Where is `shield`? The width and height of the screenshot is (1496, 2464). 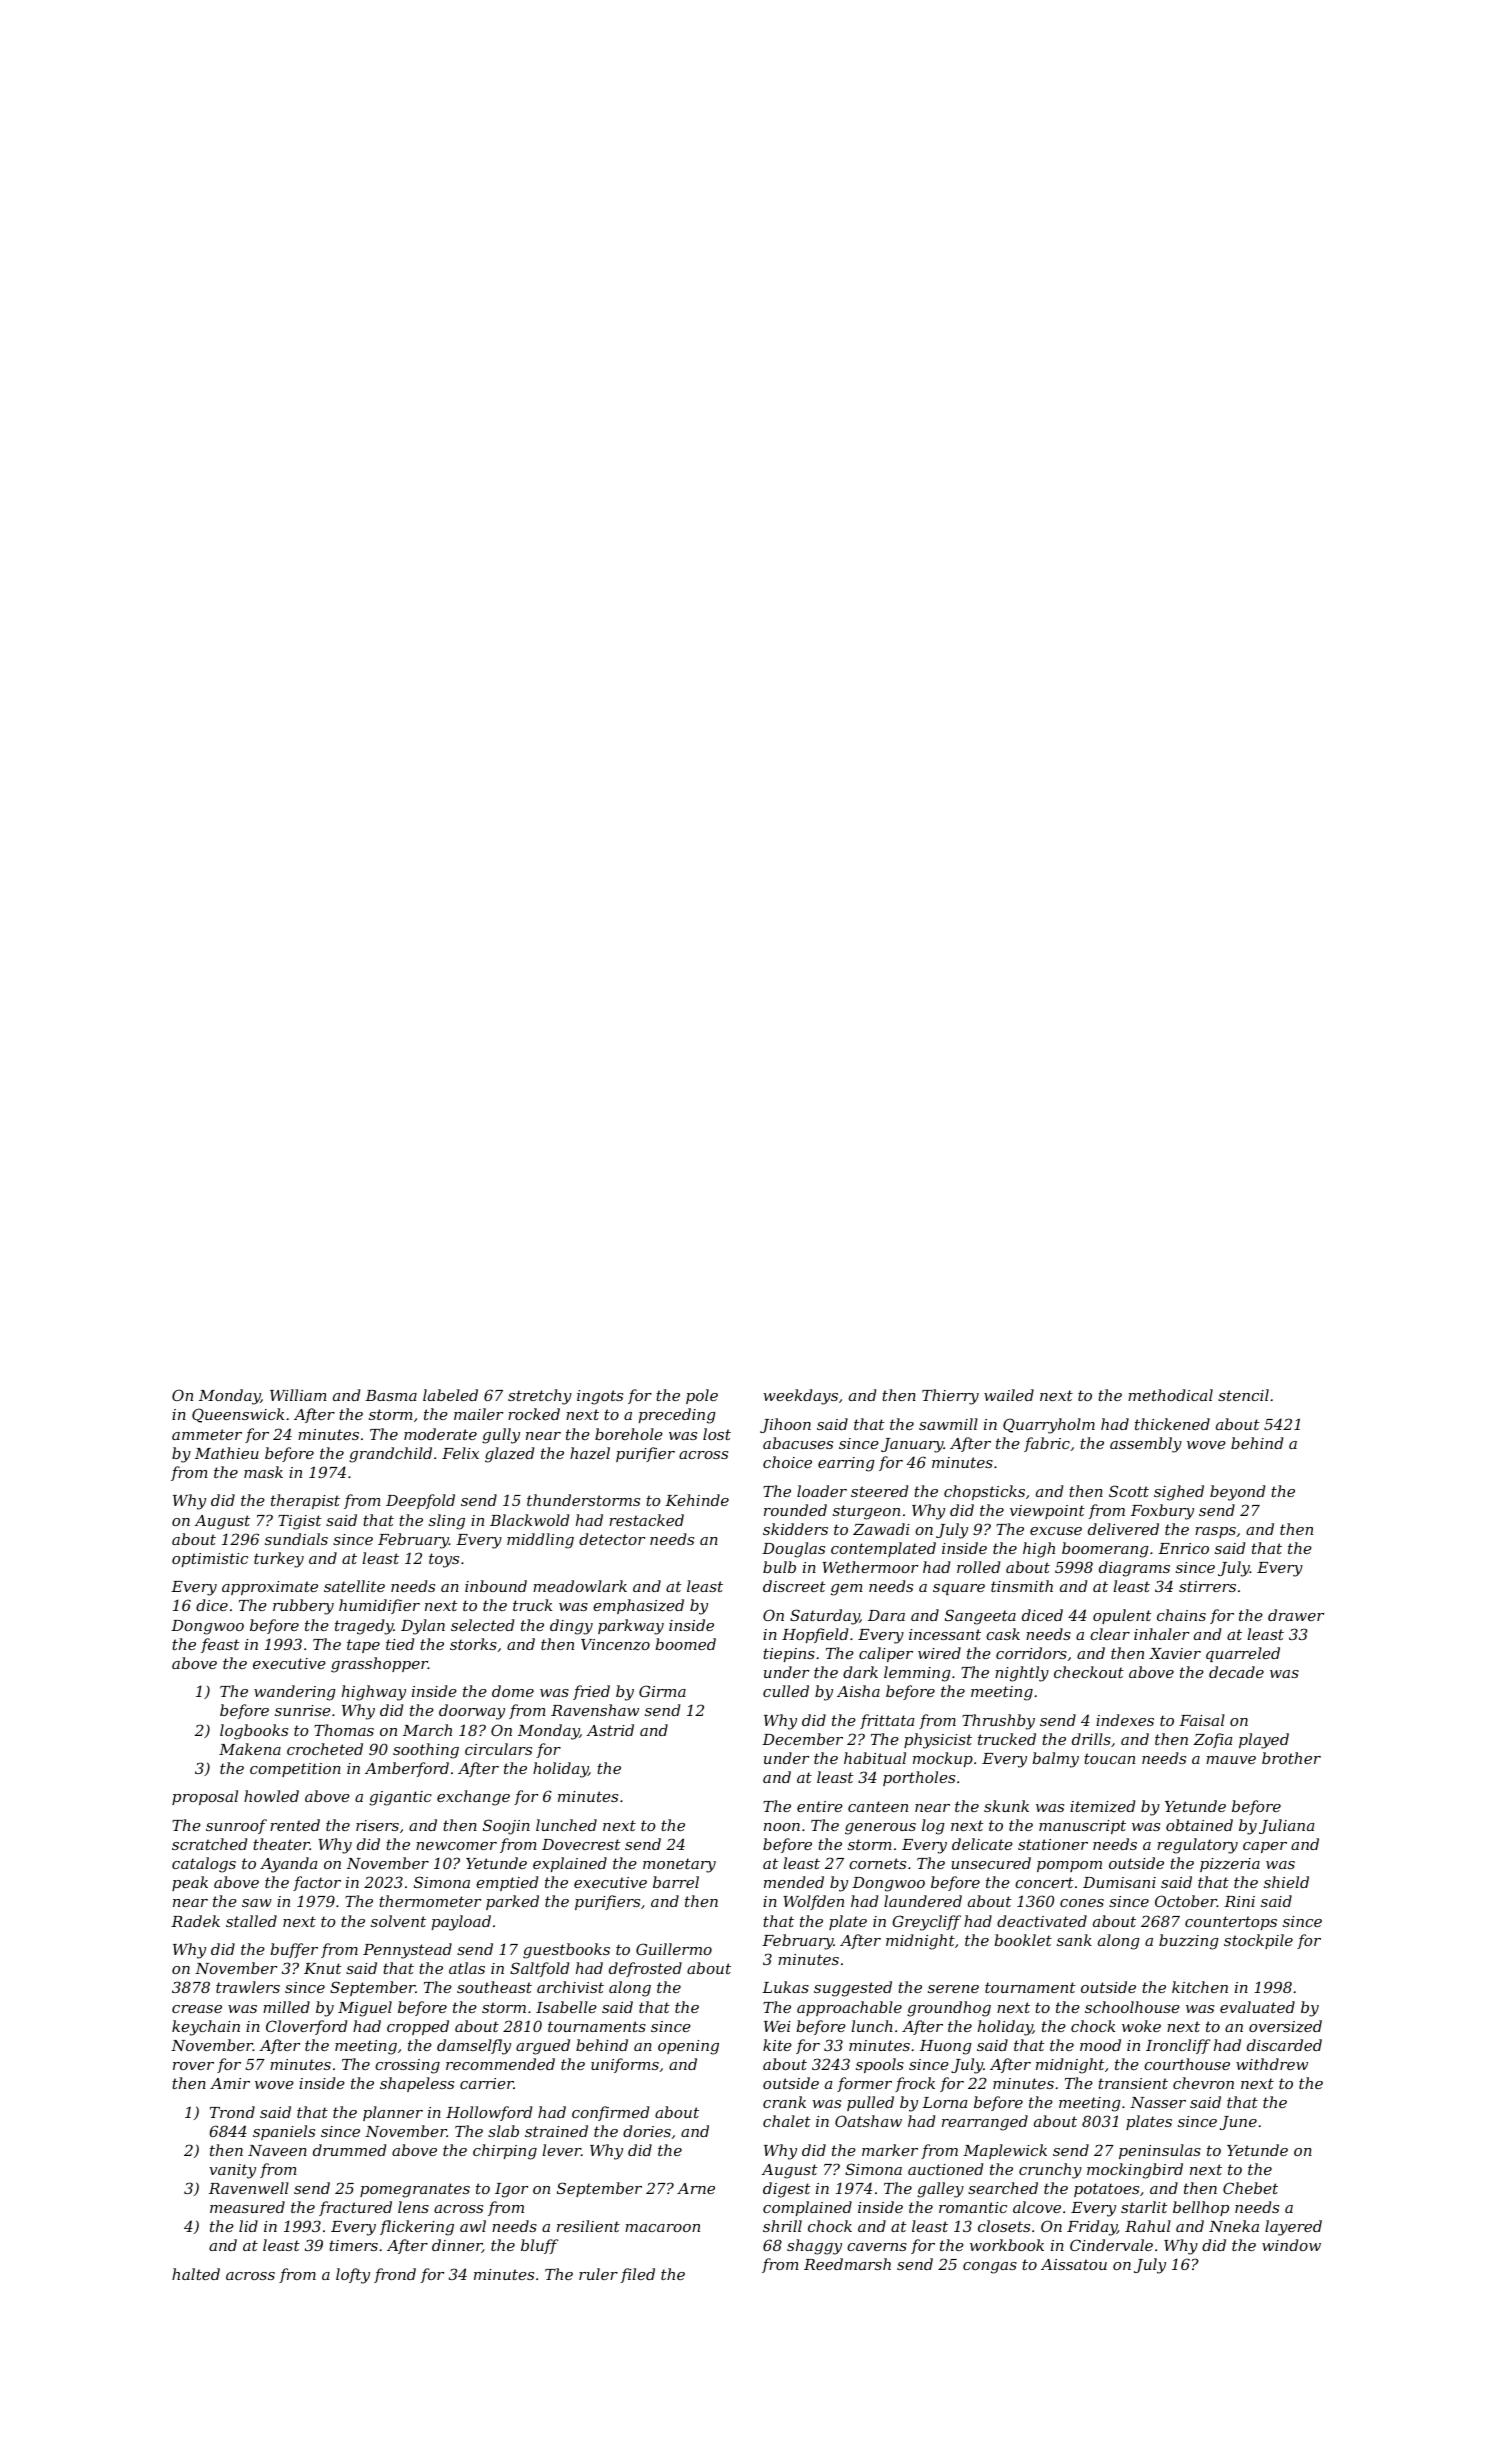
shield is located at coordinates (1286, 1882).
